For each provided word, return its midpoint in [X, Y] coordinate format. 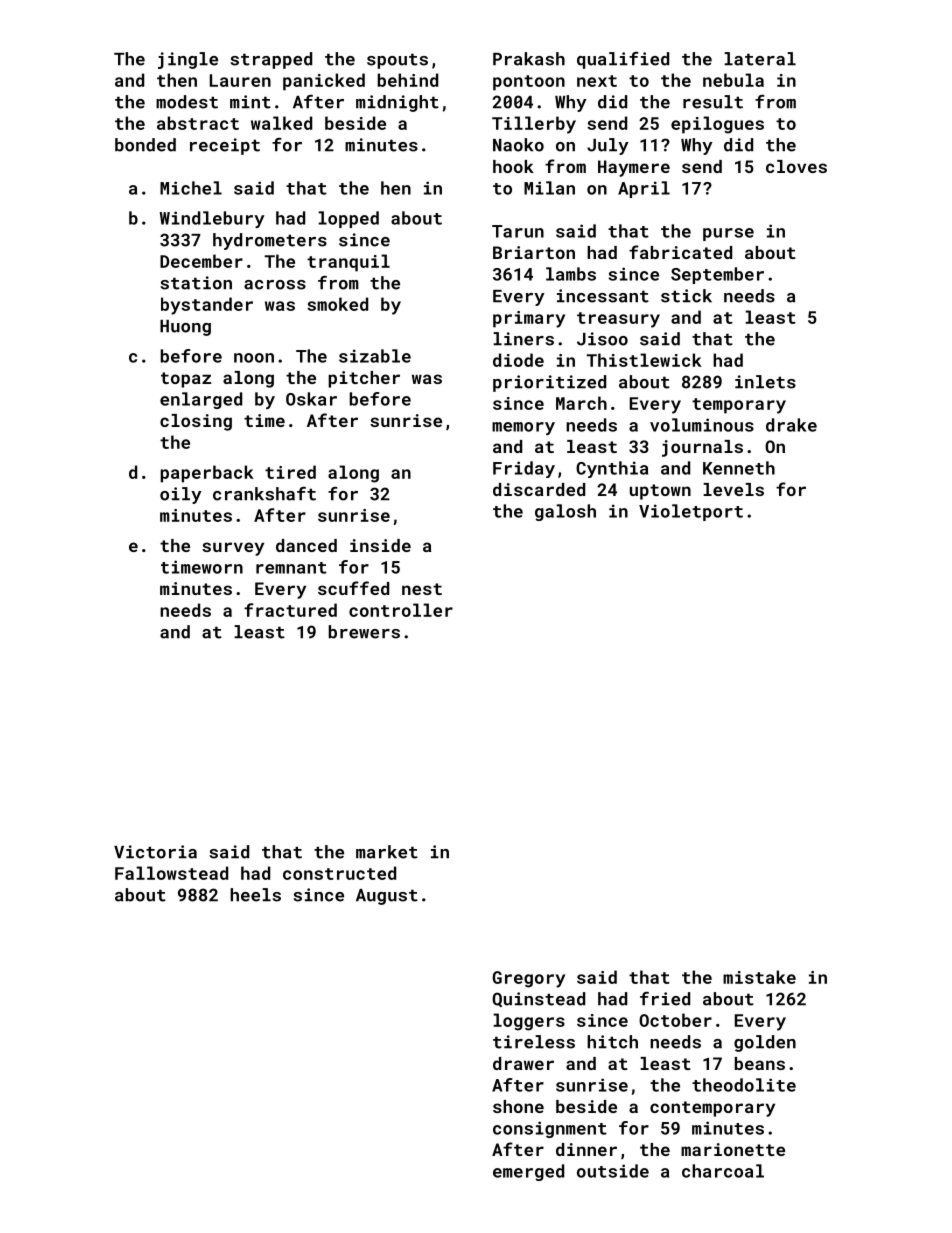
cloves [796, 166]
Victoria [155, 852]
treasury [618, 320]
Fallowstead [171, 873]
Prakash [529, 59]
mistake [759, 977]
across [275, 285]
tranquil [348, 263]
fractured [290, 610]
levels [733, 489]
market [387, 852]
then [177, 80]
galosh [565, 512]
